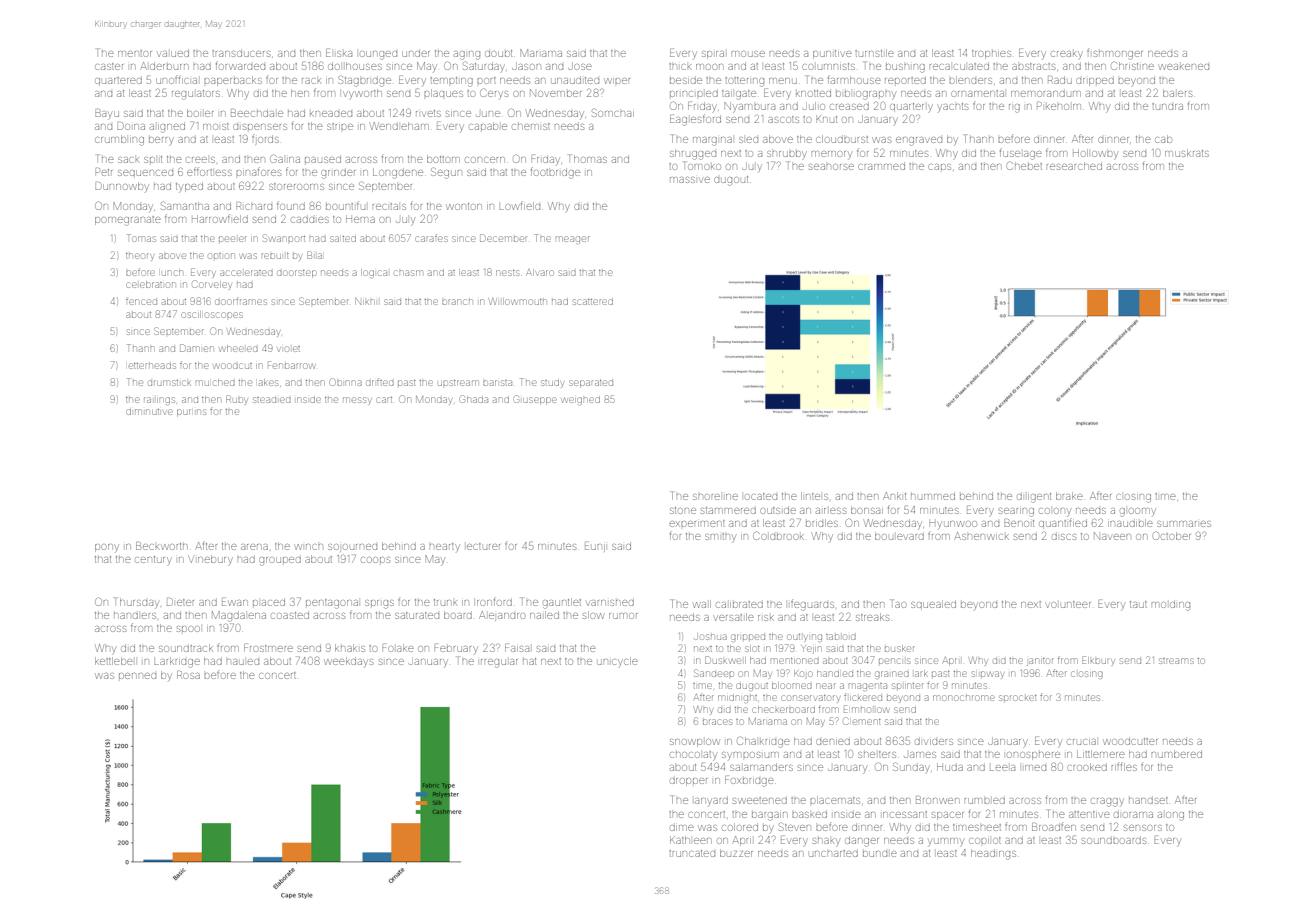  Describe the element at coordinates (899, 536) in the screenshot. I see `boulevard` at that location.
